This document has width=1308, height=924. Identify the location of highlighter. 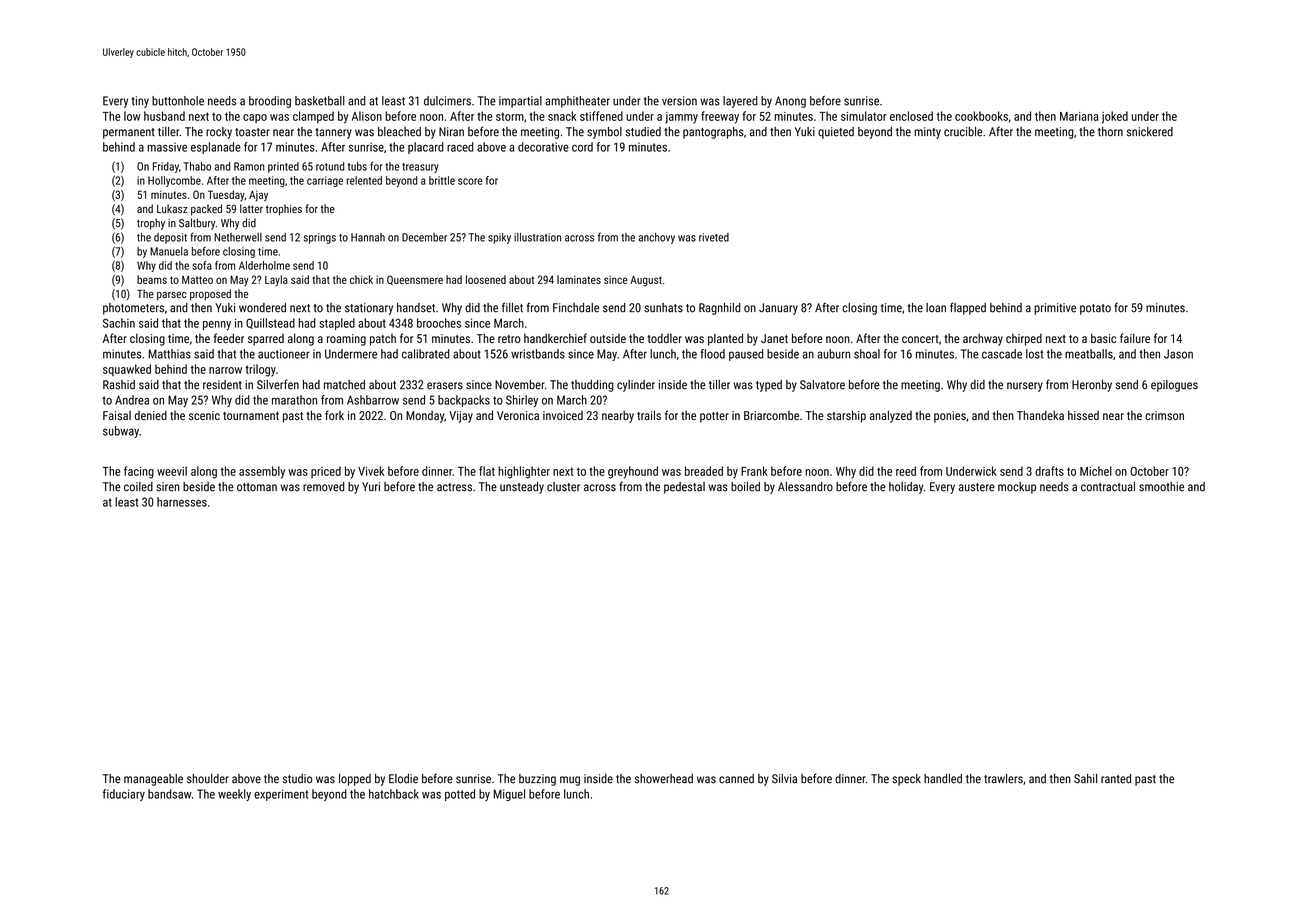
(524, 472).
